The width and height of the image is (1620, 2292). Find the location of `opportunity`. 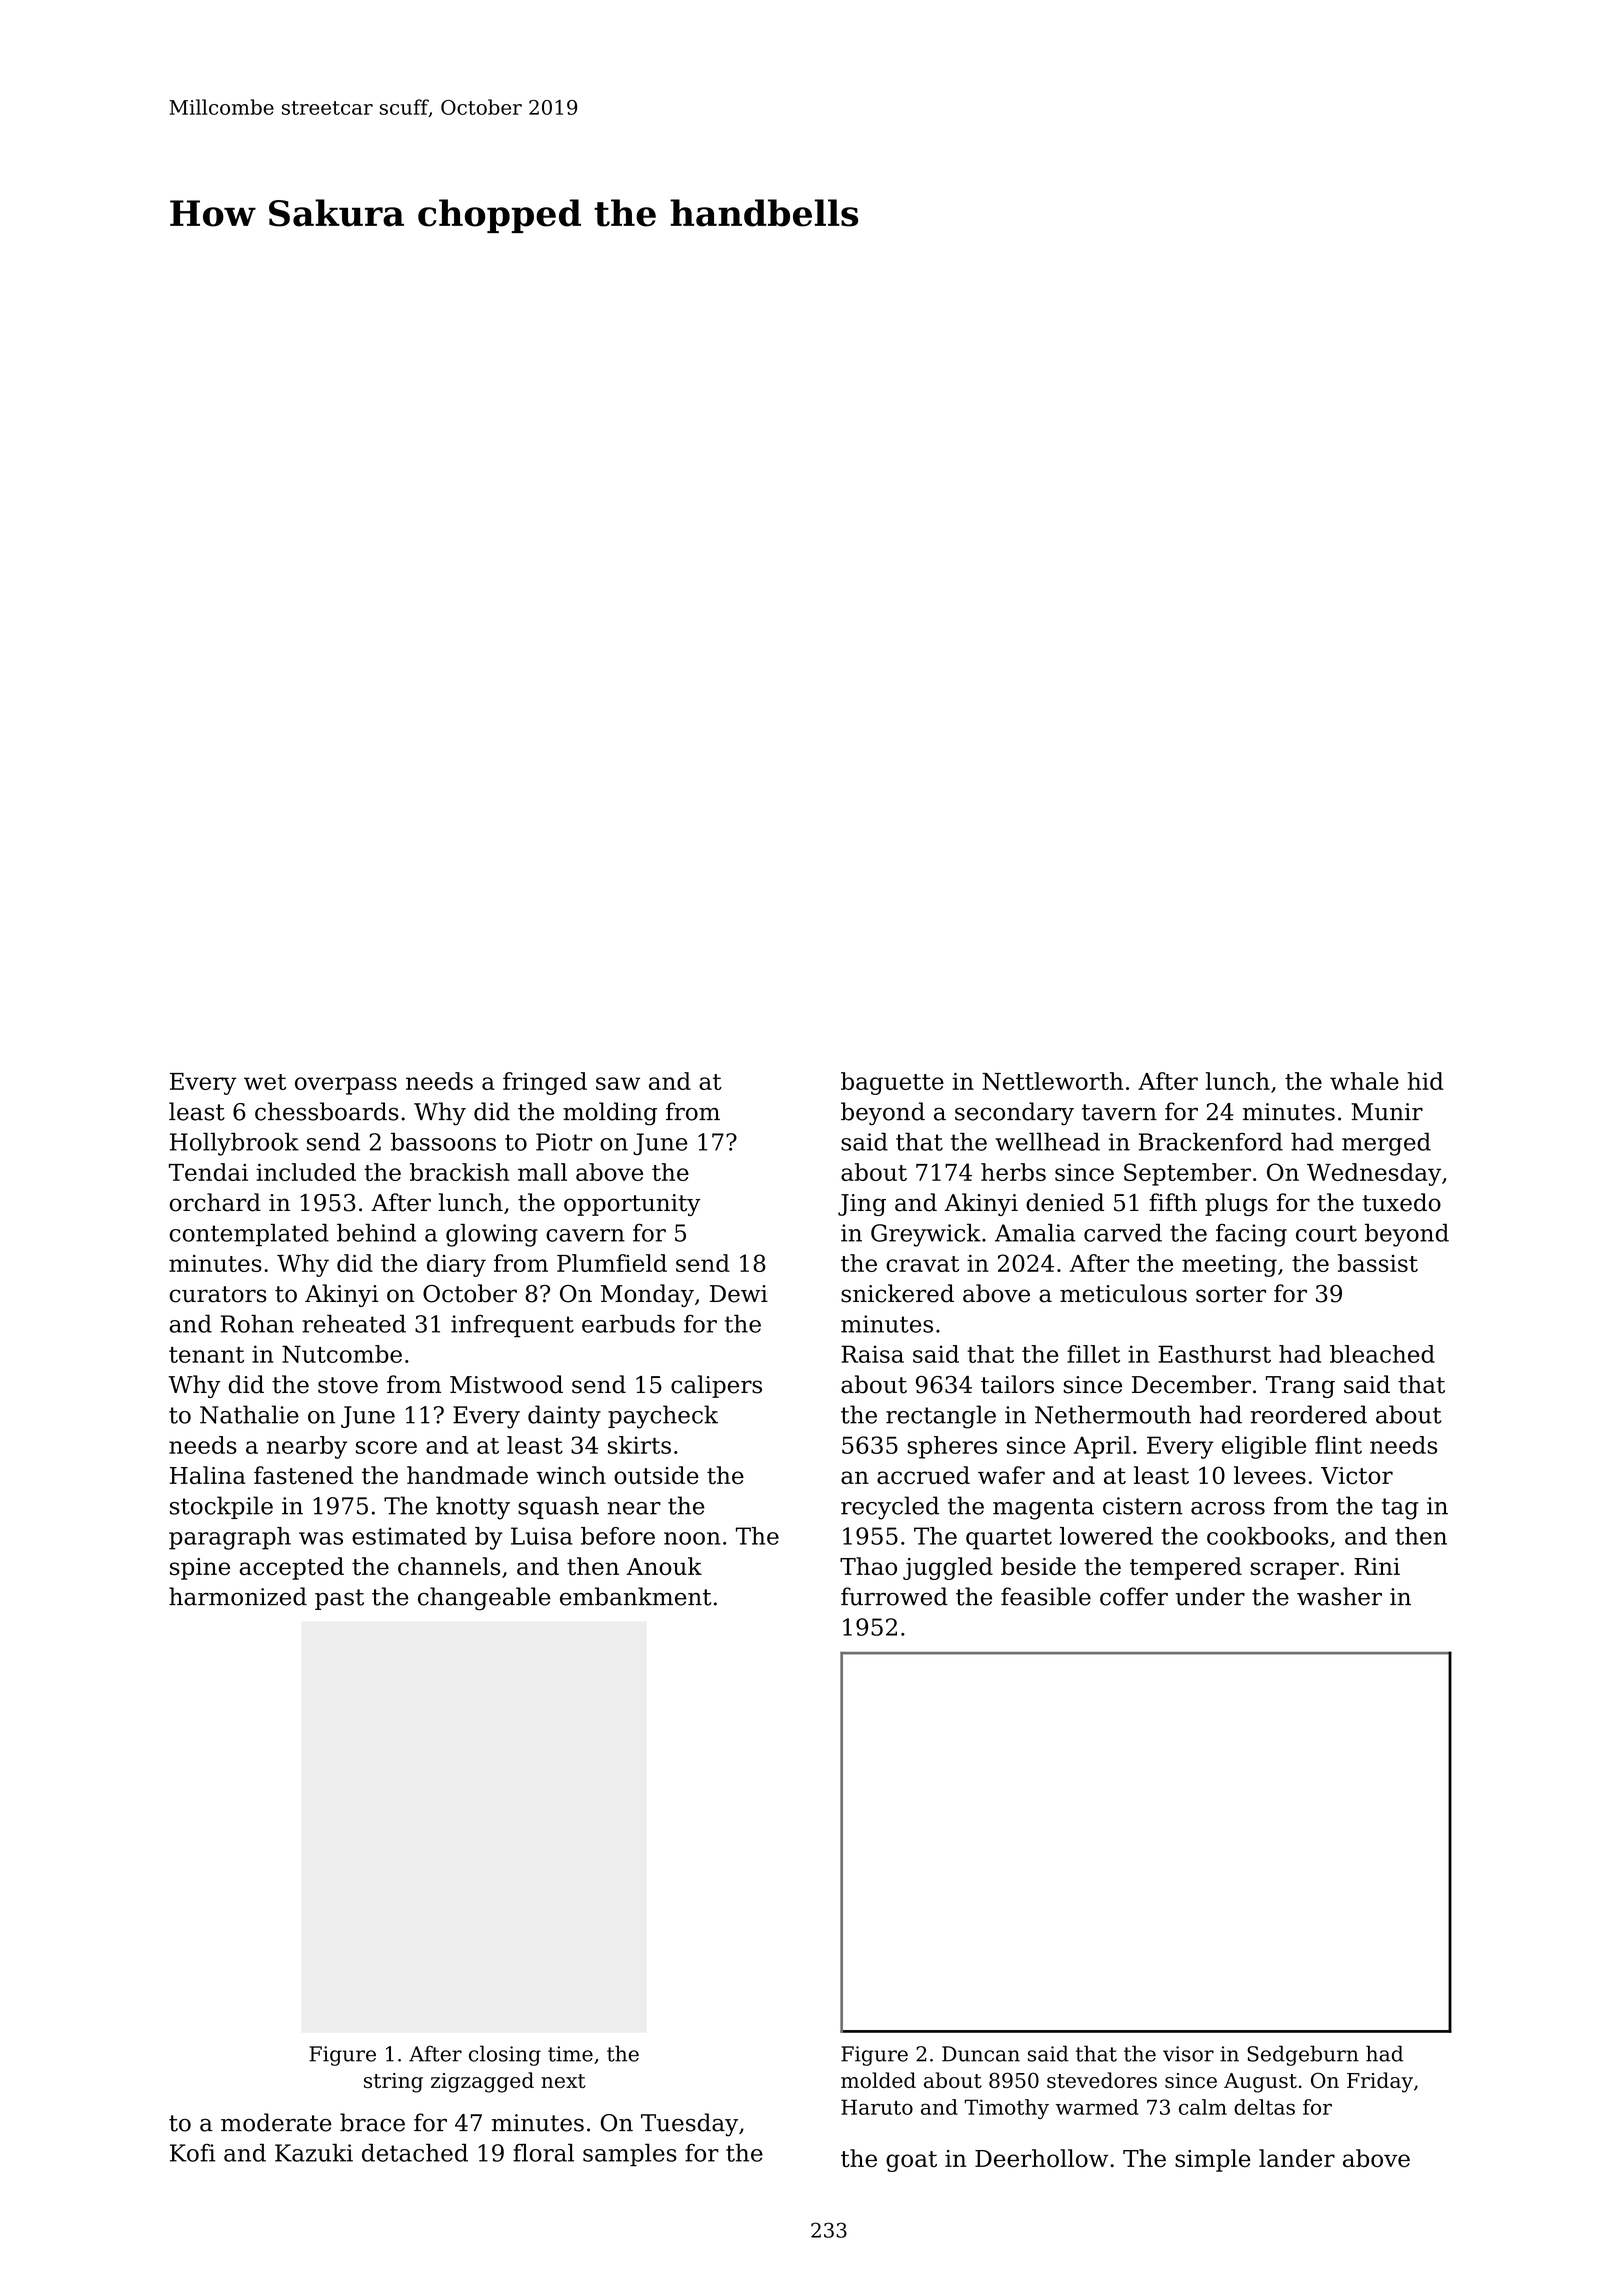

opportunity is located at coordinates (632, 1205).
